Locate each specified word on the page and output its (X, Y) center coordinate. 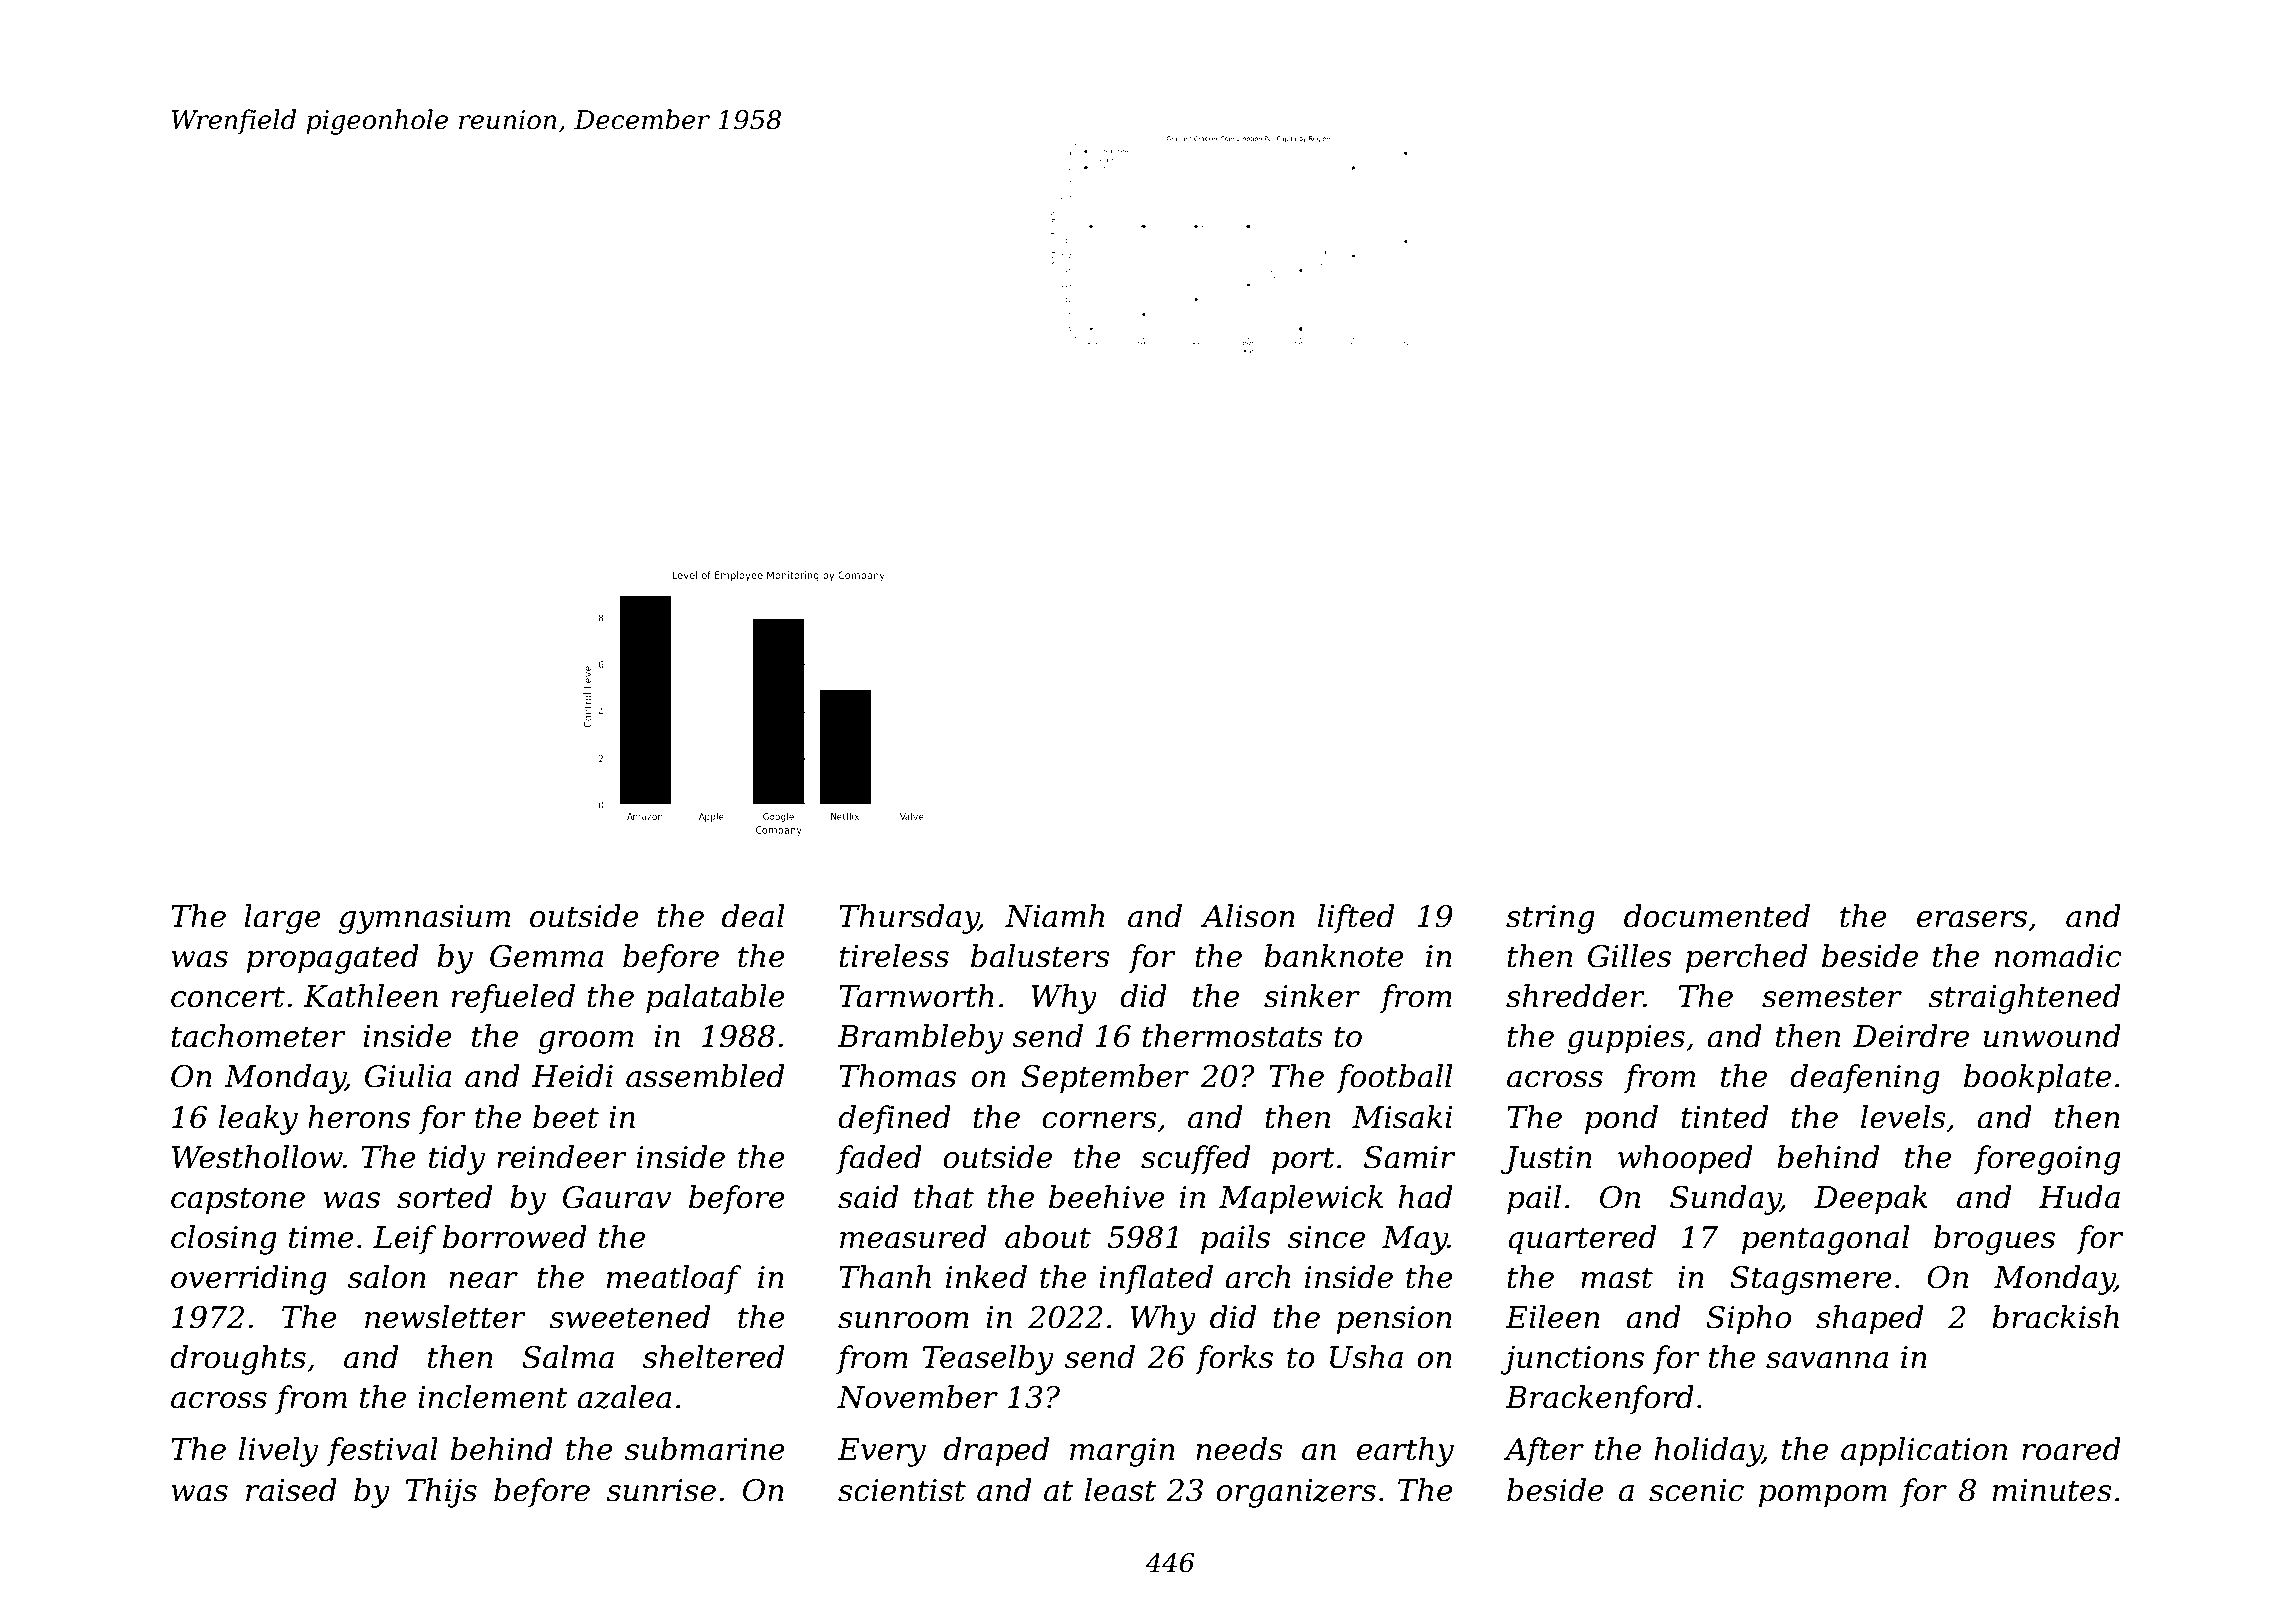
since (1326, 1237)
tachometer (258, 1036)
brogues (1994, 1240)
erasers (1972, 919)
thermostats (1232, 1036)
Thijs (441, 1493)
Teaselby (988, 1360)
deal (753, 916)
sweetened (629, 1317)
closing (224, 1240)
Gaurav (617, 1197)
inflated (1156, 1279)
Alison (1247, 916)
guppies (1626, 1039)
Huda (2079, 1197)
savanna (1827, 1360)
